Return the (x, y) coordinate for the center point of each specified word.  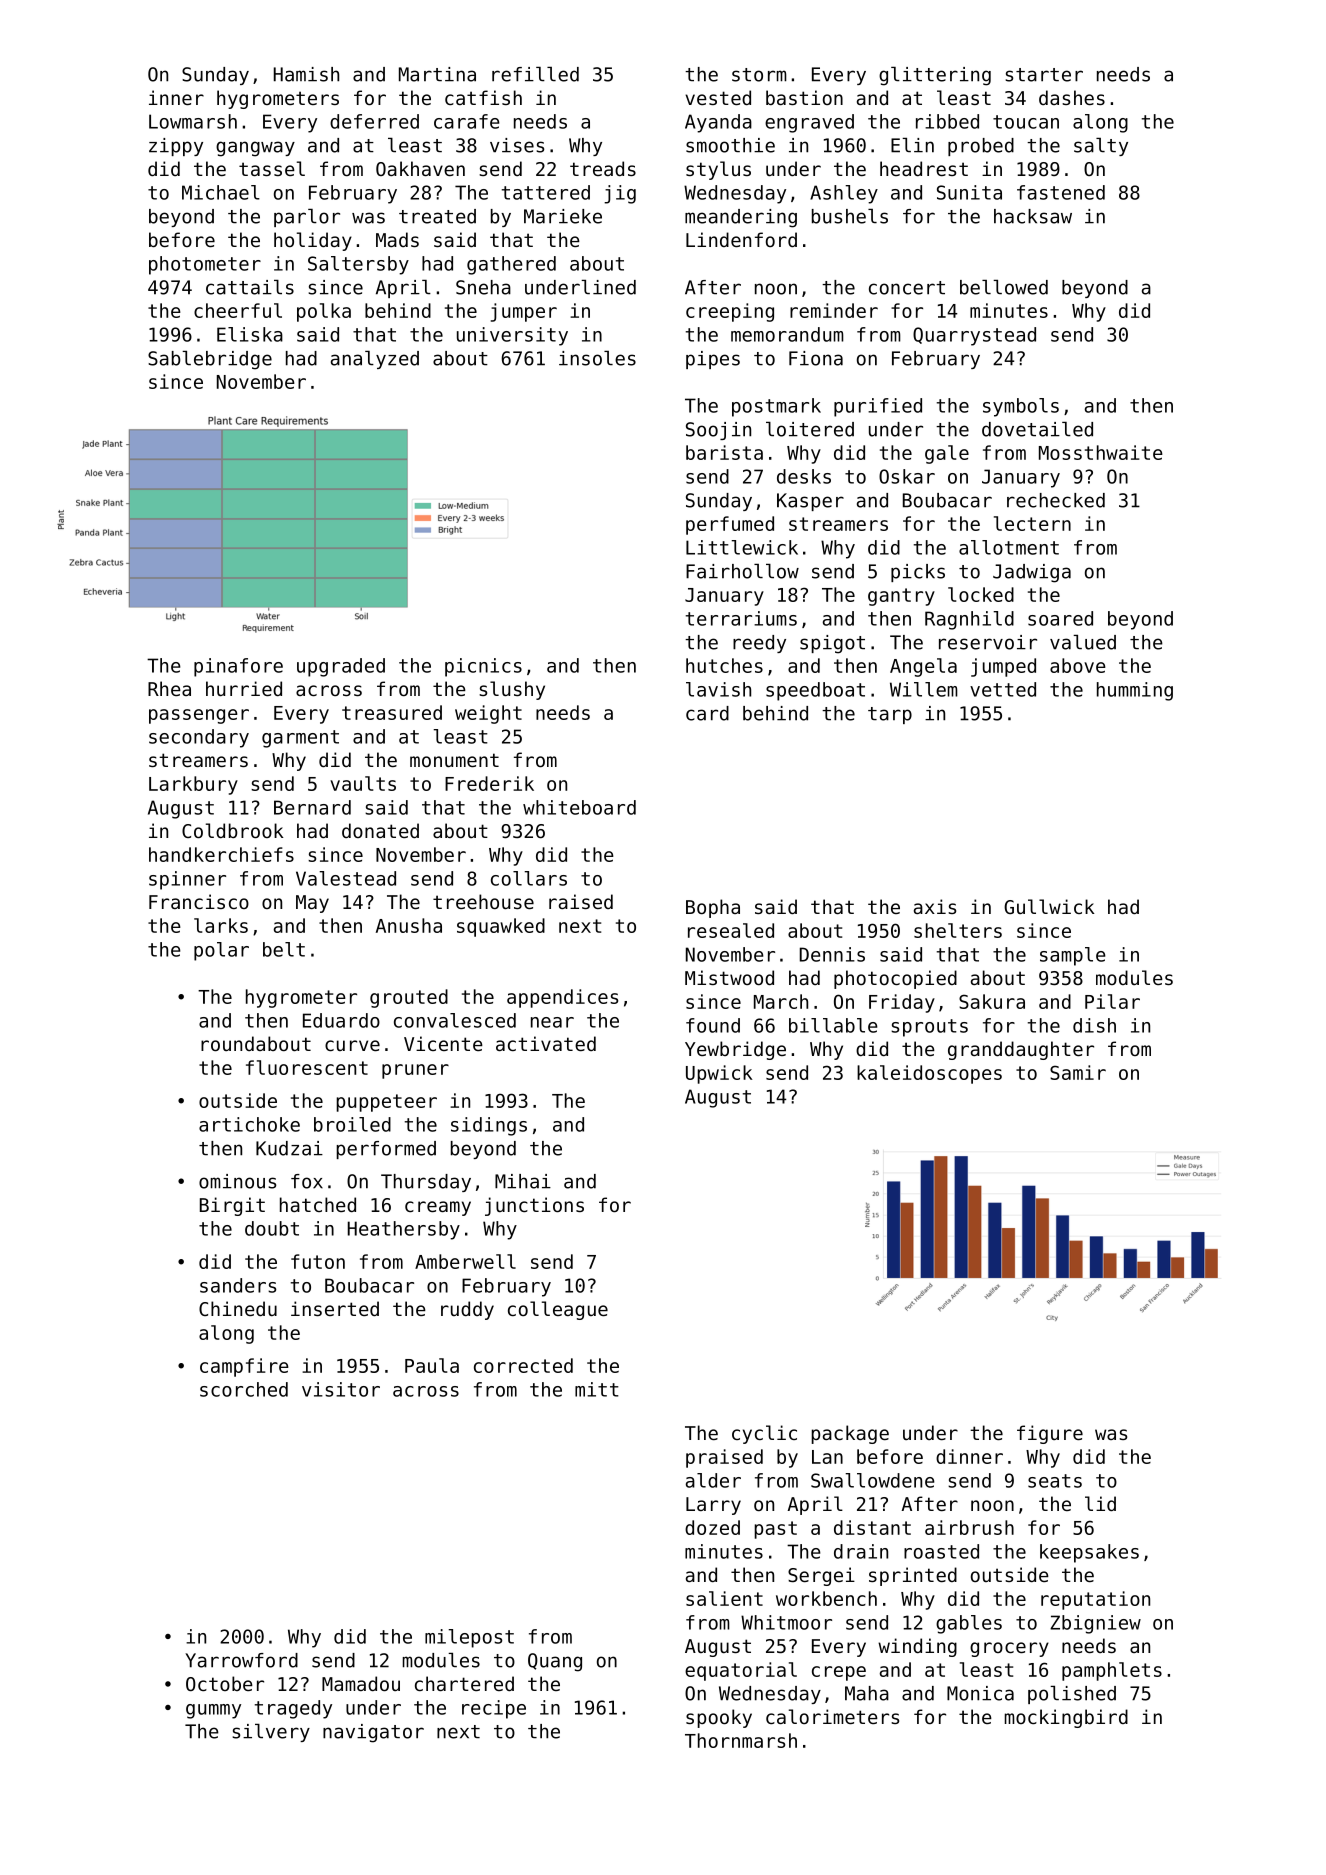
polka (324, 312)
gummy (213, 1711)
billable (833, 1025)
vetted (1003, 689)
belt (284, 949)
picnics (483, 667)
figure (1050, 1434)
